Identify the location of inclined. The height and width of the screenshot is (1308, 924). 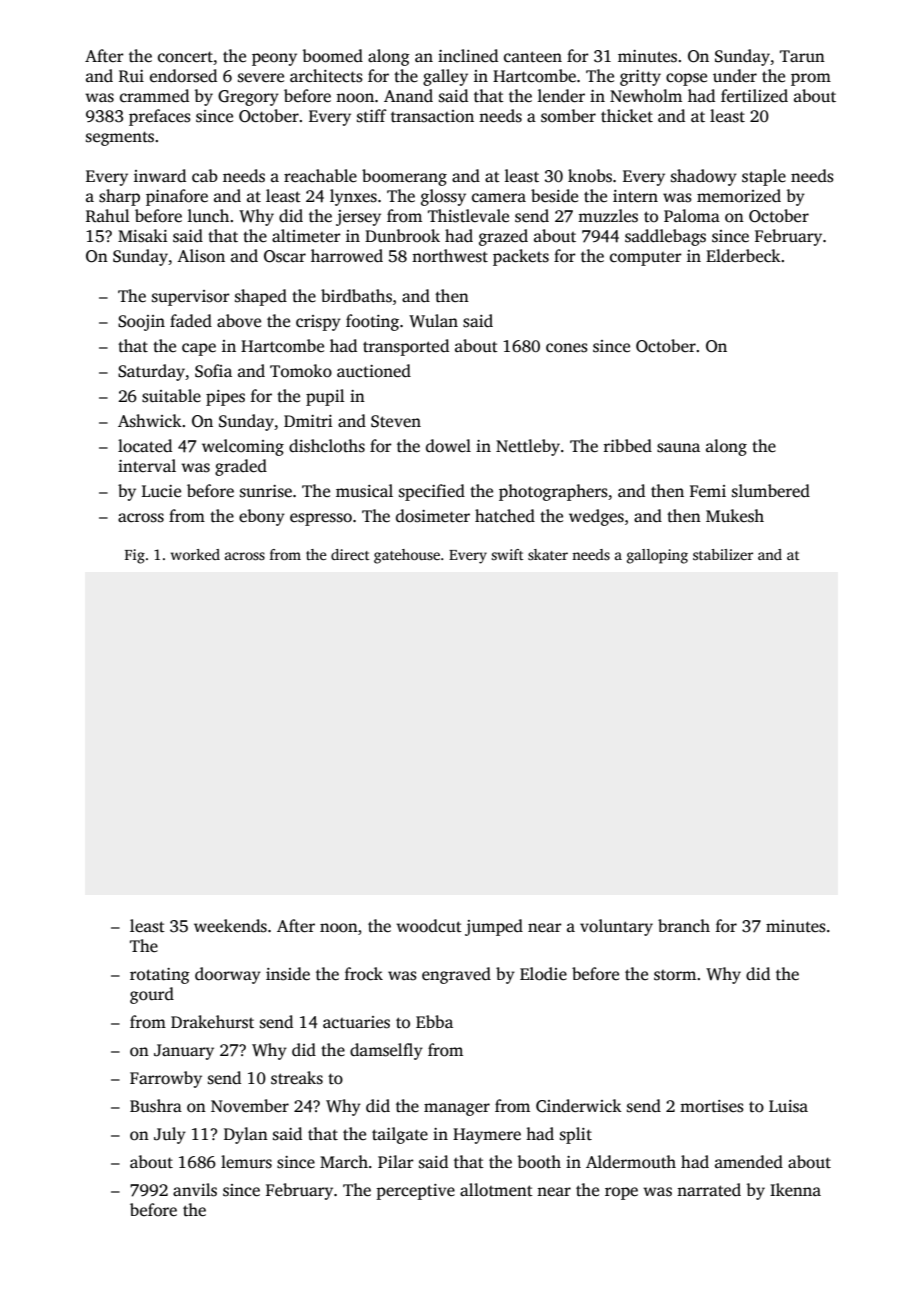
(468, 56).
